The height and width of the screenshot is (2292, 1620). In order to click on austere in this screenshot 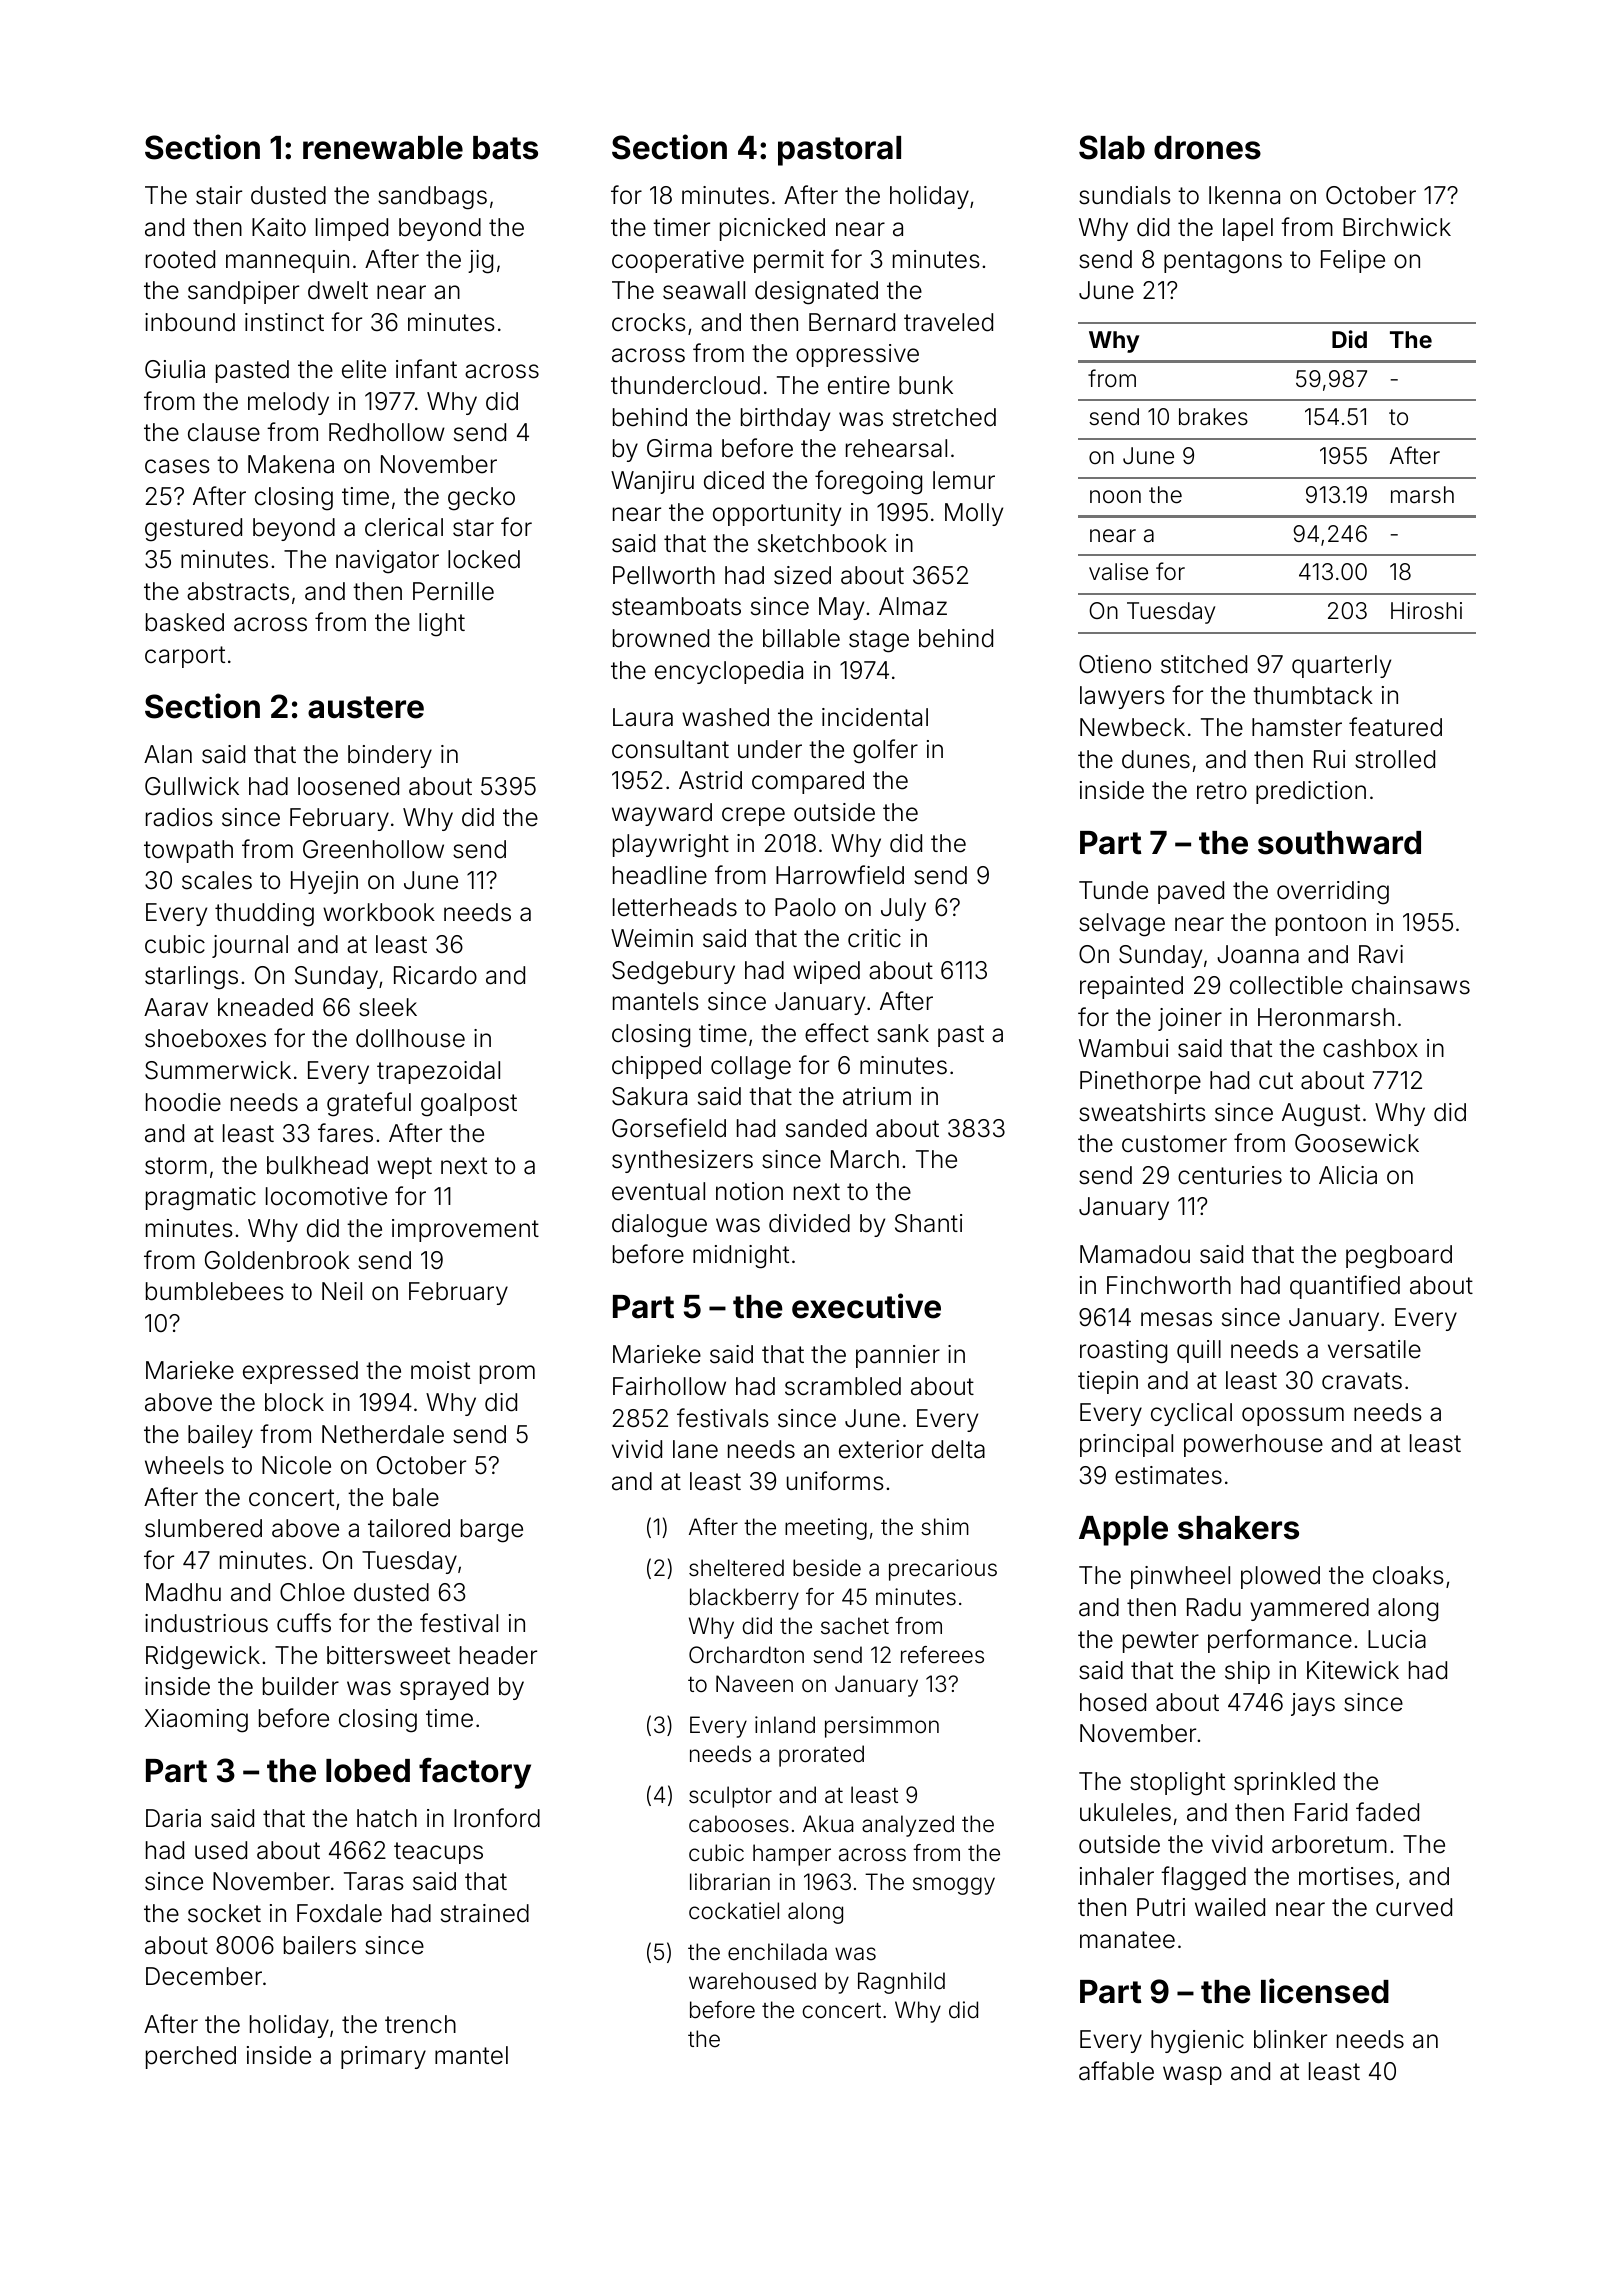, I will do `click(366, 707)`.
